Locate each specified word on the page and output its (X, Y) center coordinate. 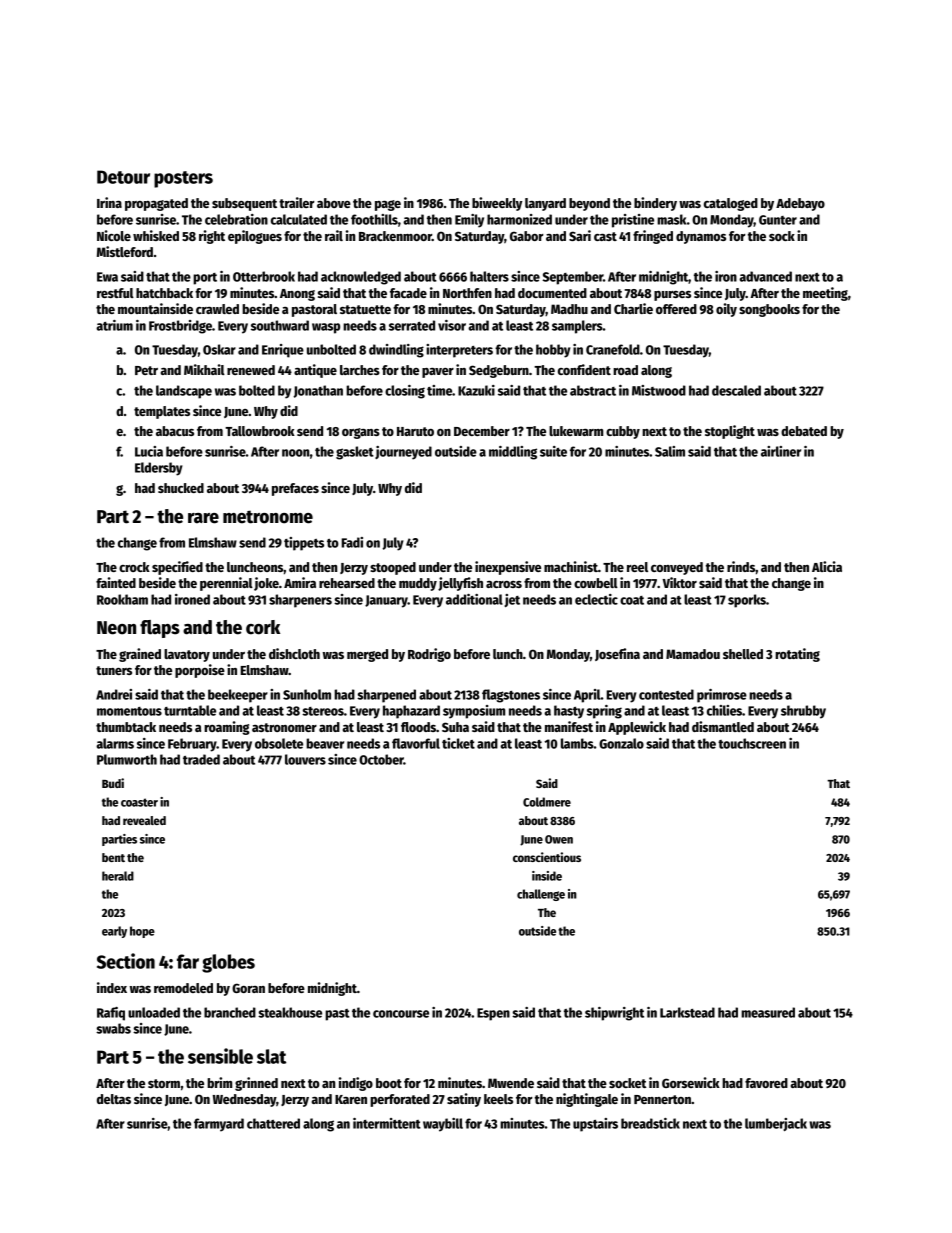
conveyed (677, 568)
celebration (236, 219)
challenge (541, 895)
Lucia (149, 451)
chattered (273, 1123)
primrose (722, 696)
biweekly (497, 204)
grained (140, 655)
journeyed (403, 453)
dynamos (701, 237)
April (587, 696)
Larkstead (687, 1012)
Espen (493, 1014)
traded (201, 759)
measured (768, 1012)
